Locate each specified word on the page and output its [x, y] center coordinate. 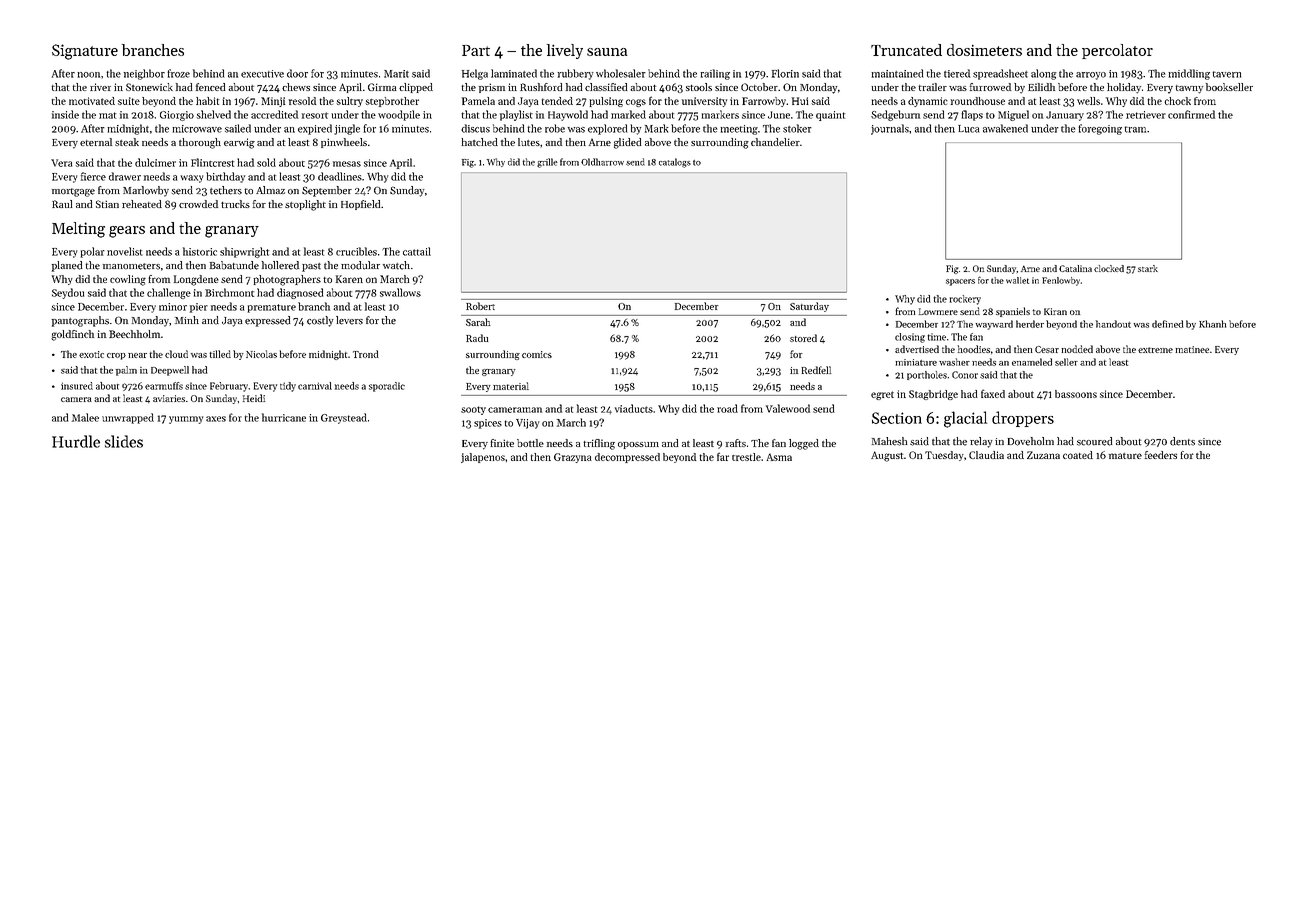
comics [537, 354]
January [1065, 116]
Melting [78, 230]
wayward [994, 325]
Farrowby [764, 102]
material [511, 386]
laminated [514, 73]
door [297, 73]
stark [1148, 268]
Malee [85, 417]
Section [897, 418]
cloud [176, 354]
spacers [960, 282]
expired [315, 129]
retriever [1146, 115]
